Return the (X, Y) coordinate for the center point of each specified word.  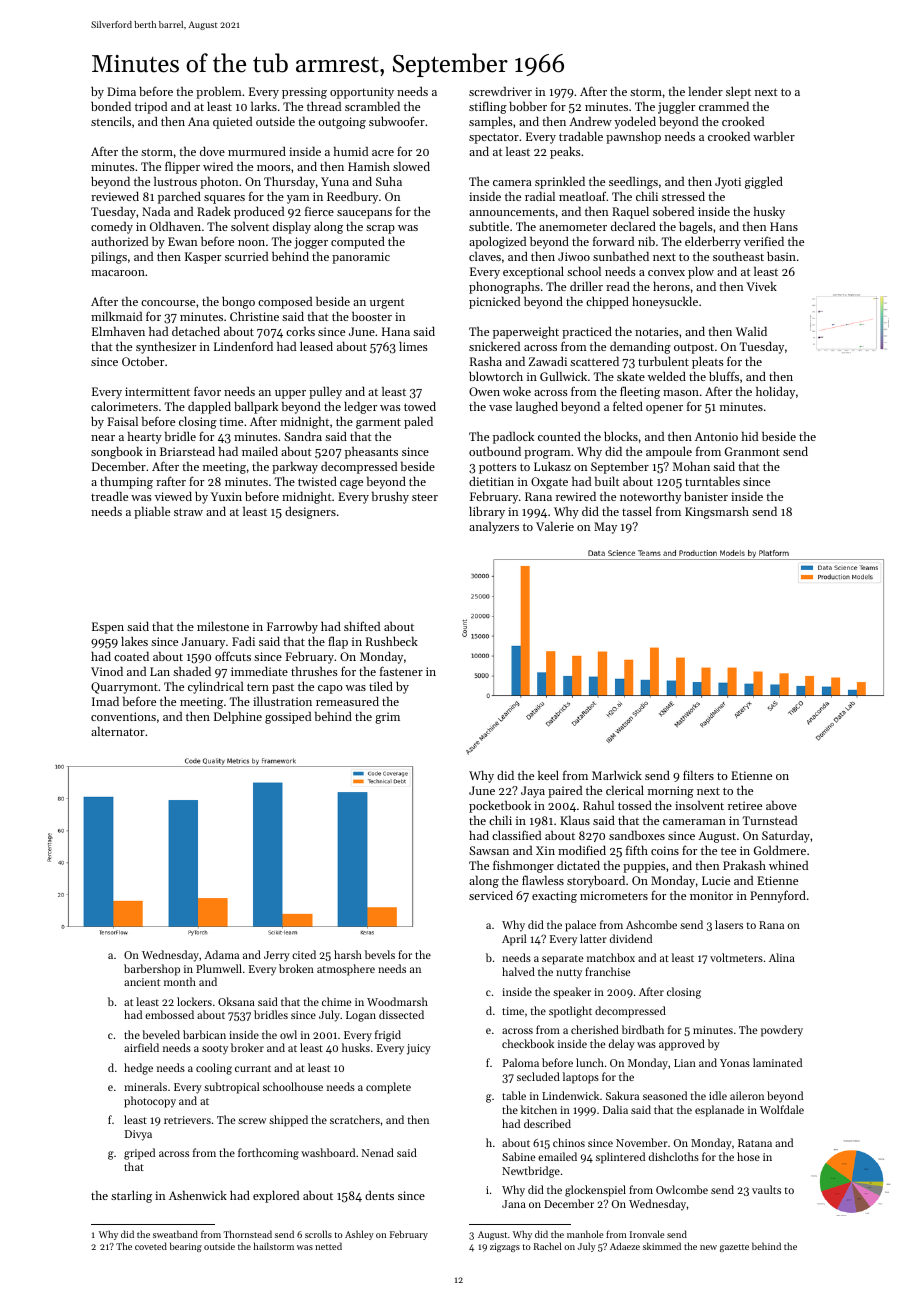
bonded (111, 106)
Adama (221, 954)
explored (276, 1196)
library (487, 512)
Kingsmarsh (717, 512)
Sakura (622, 1095)
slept (738, 93)
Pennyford (778, 896)
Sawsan (489, 850)
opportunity (362, 93)
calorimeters (124, 406)
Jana (514, 1204)
